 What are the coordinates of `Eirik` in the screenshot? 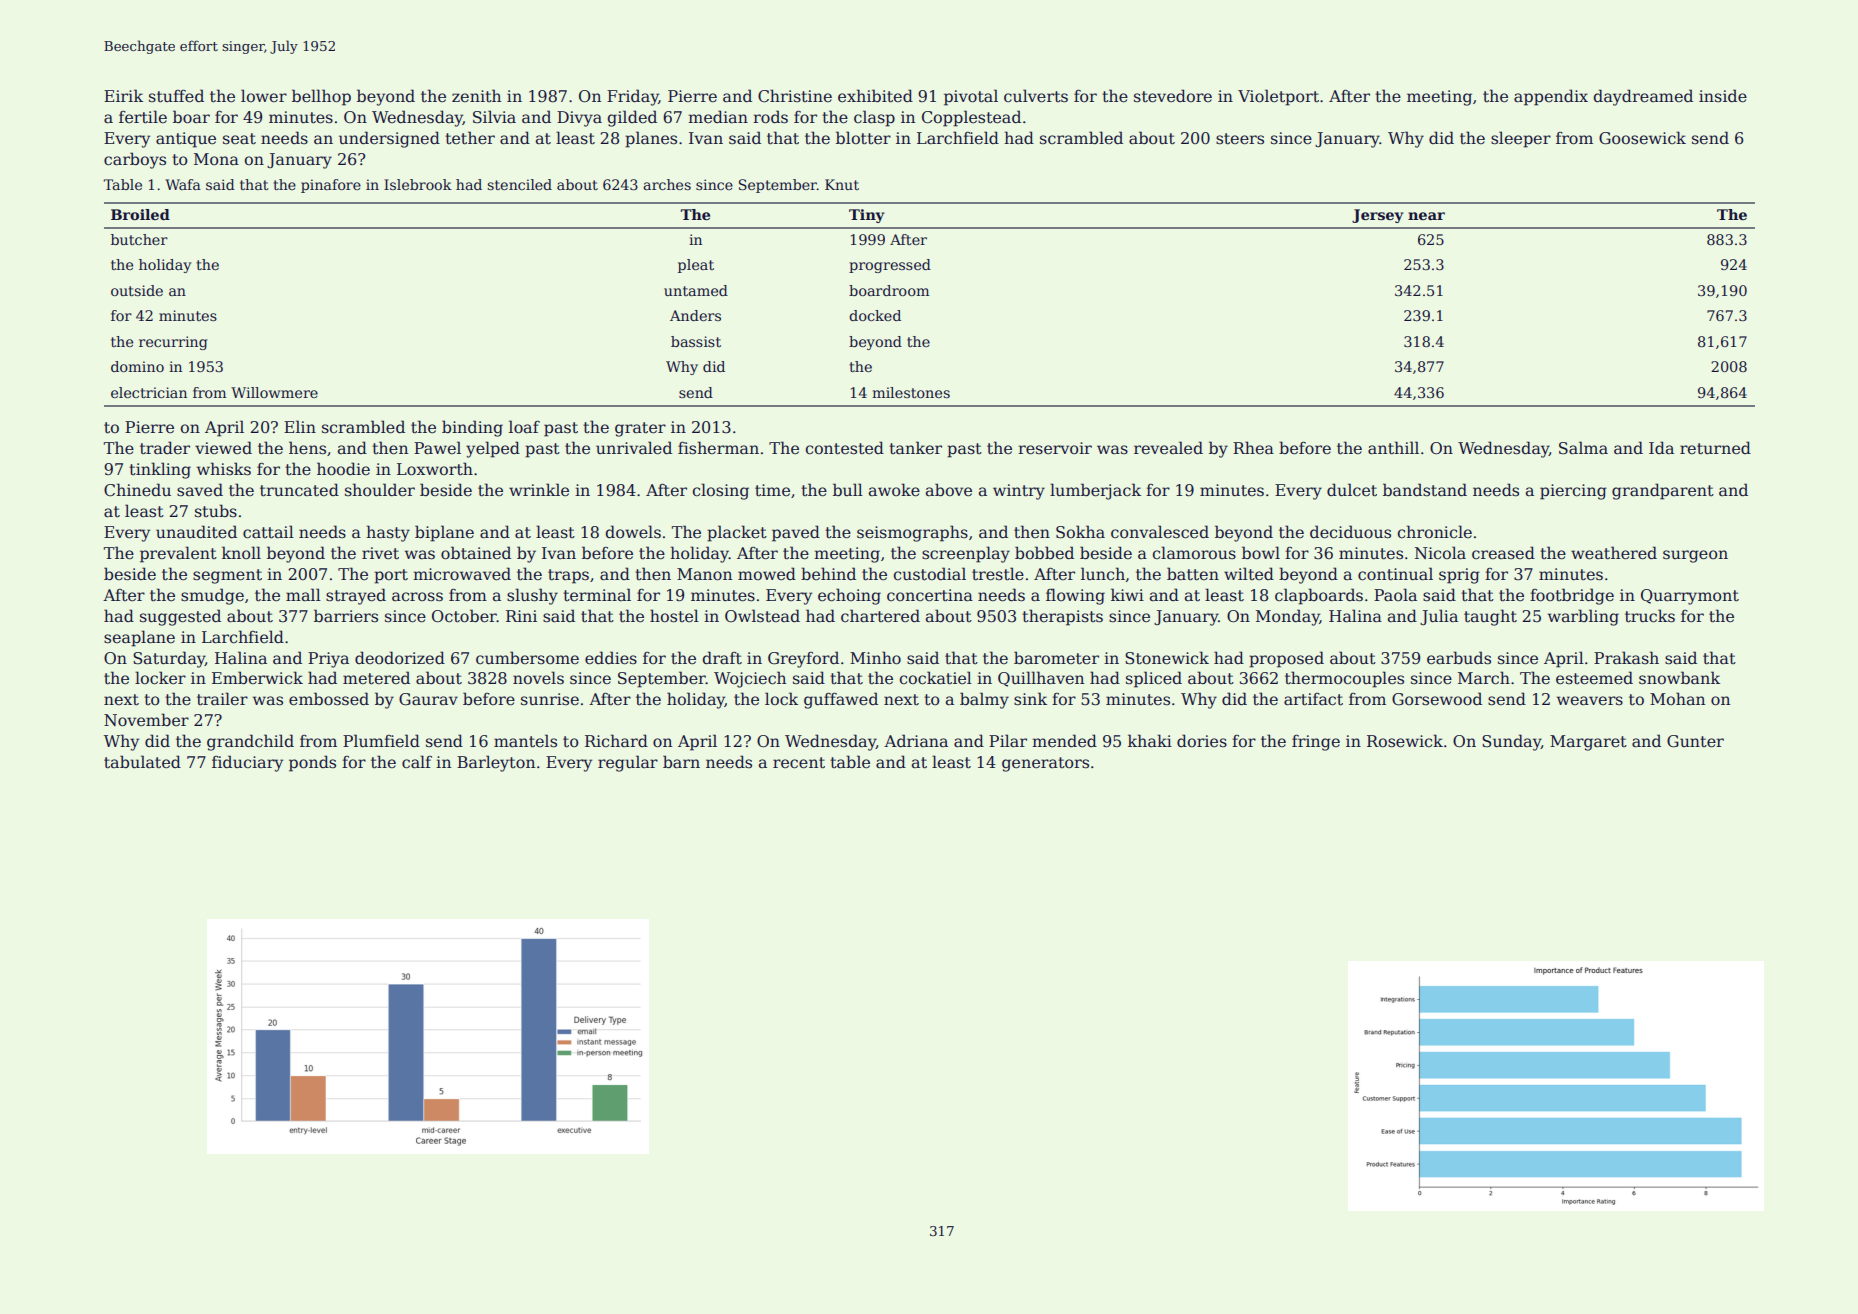 It's located at (123, 95).
